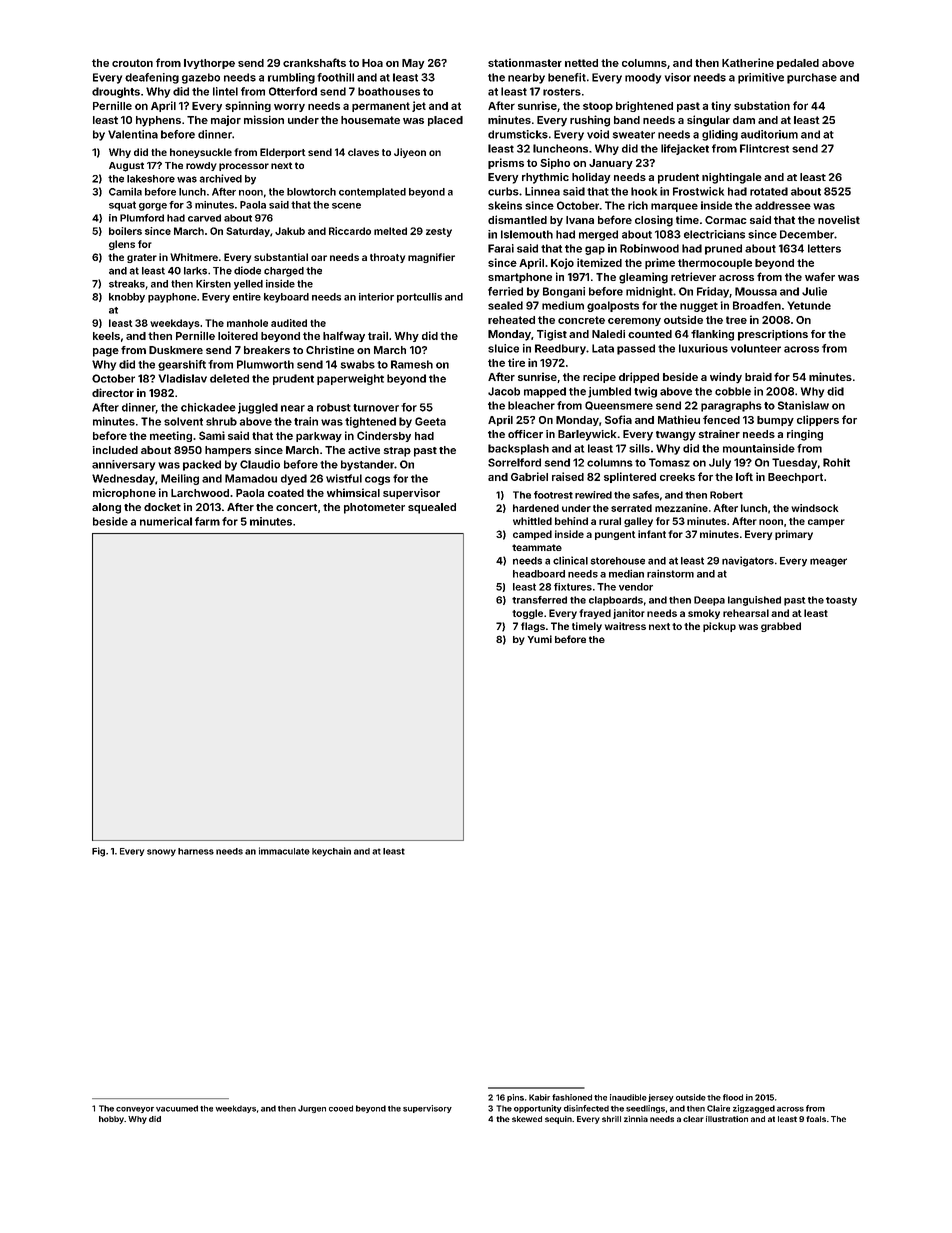 This screenshot has height=1233, width=952. Describe the element at coordinates (207, 521) in the screenshot. I see `farm` at that location.
